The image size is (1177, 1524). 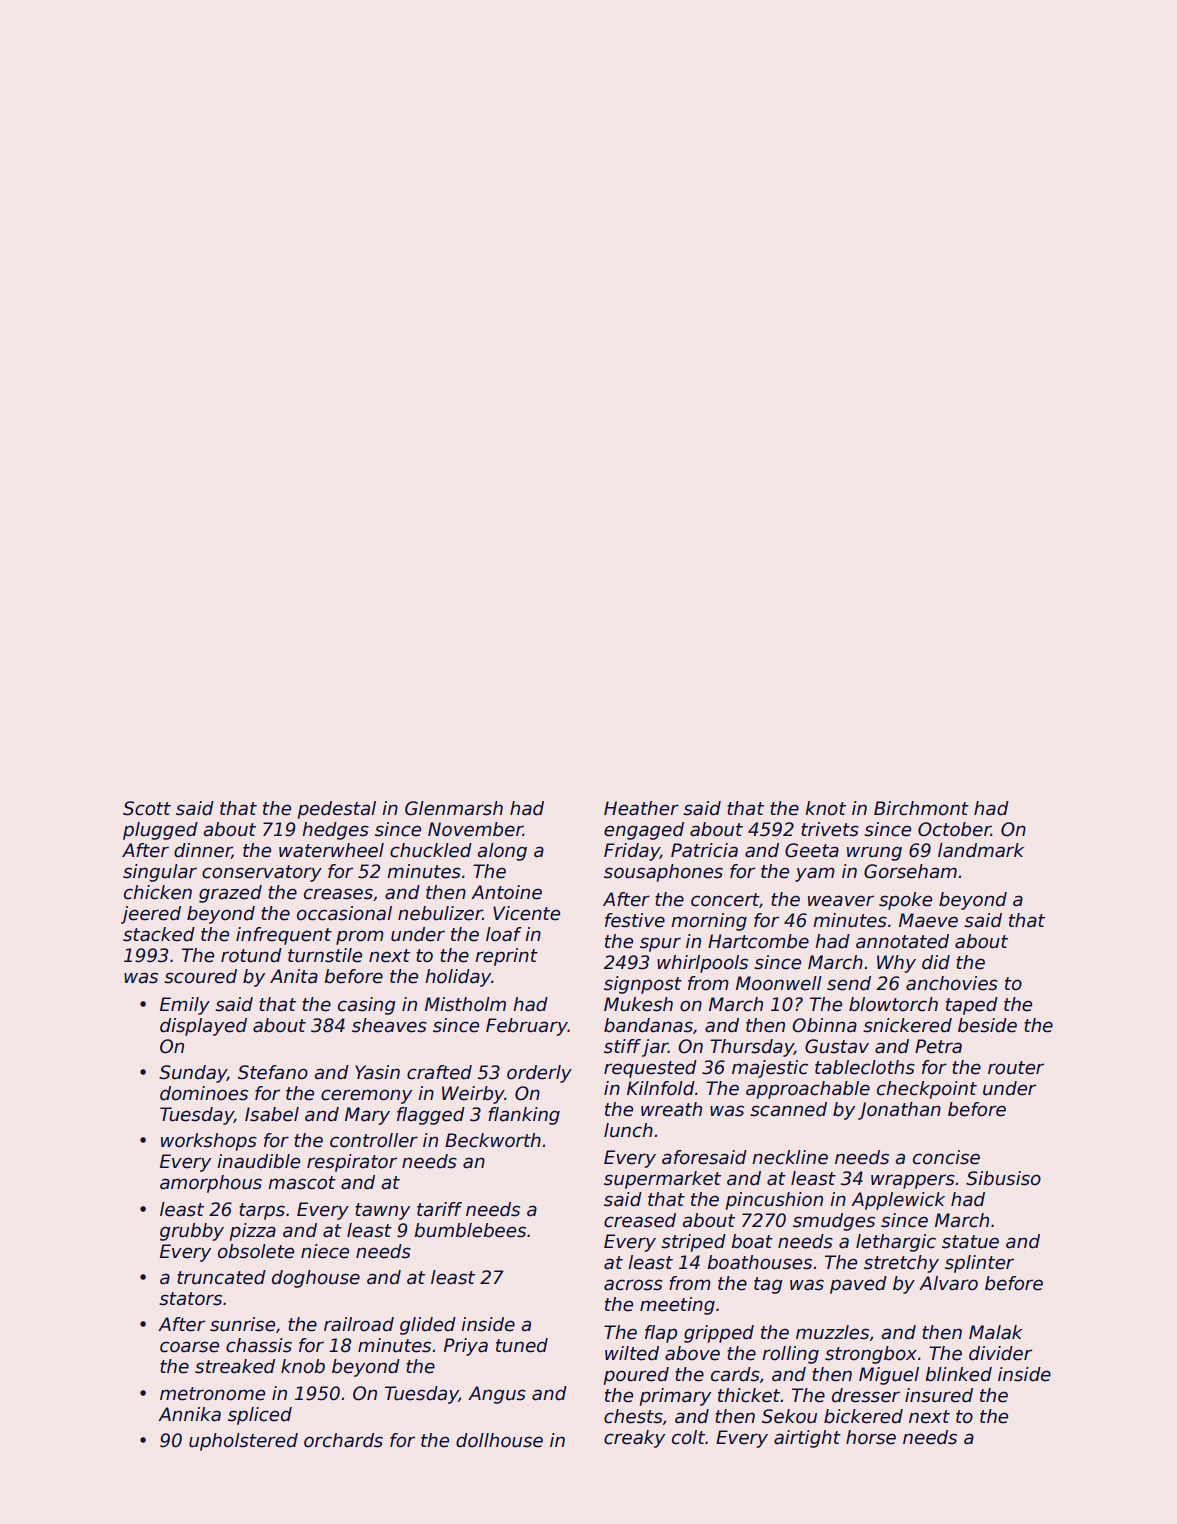 What do you see at coordinates (359, 1324) in the screenshot?
I see `railroad` at bounding box center [359, 1324].
